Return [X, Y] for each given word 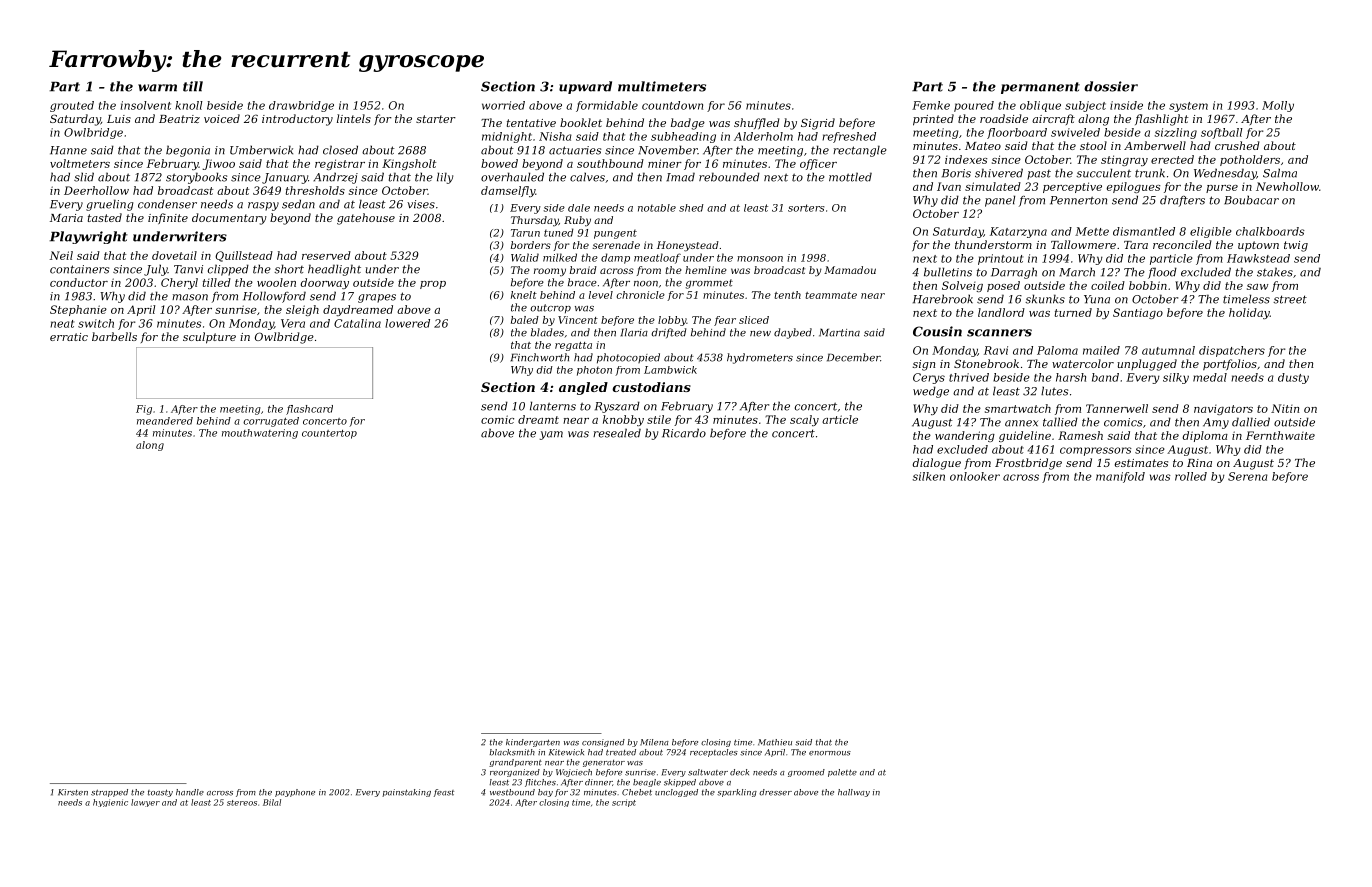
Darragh [1014, 273]
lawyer [145, 803]
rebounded [729, 177]
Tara [1136, 245]
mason [190, 297]
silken [929, 476]
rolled [1191, 476]
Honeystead [688, 246]
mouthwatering [260, 434]
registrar [340, 164]
